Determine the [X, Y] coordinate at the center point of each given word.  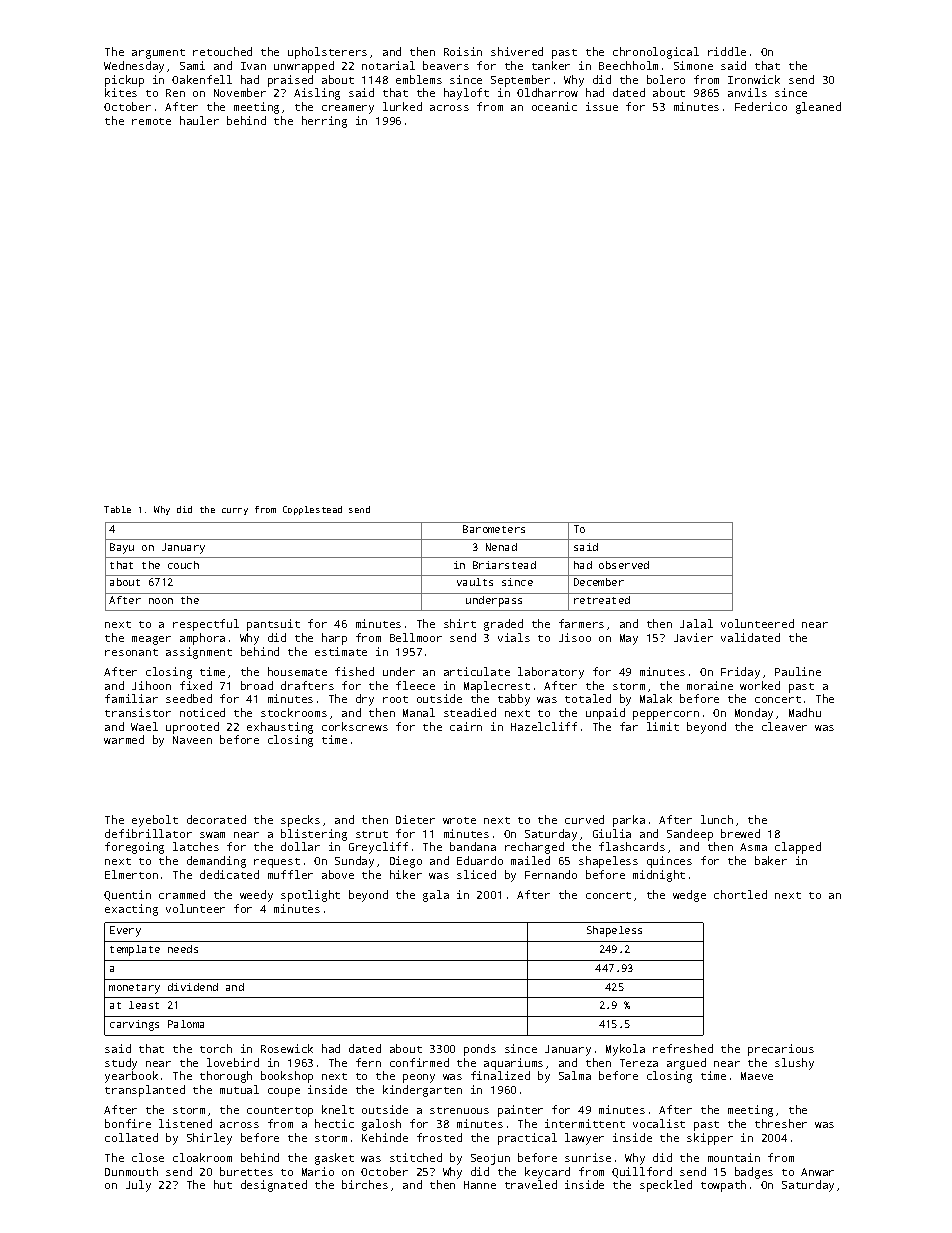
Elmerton [131, 874]
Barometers [494, 529]
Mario [318, 1171]
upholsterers [327, 53]
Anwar [817, 1172]
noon [161, 601]
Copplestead [312, 510]
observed [624, 565]
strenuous [459, 1110]
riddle [727, 51]
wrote [459, 820]
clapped [798, 848]
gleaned [818, 108]
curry [235, 511]
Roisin [463, 51]
